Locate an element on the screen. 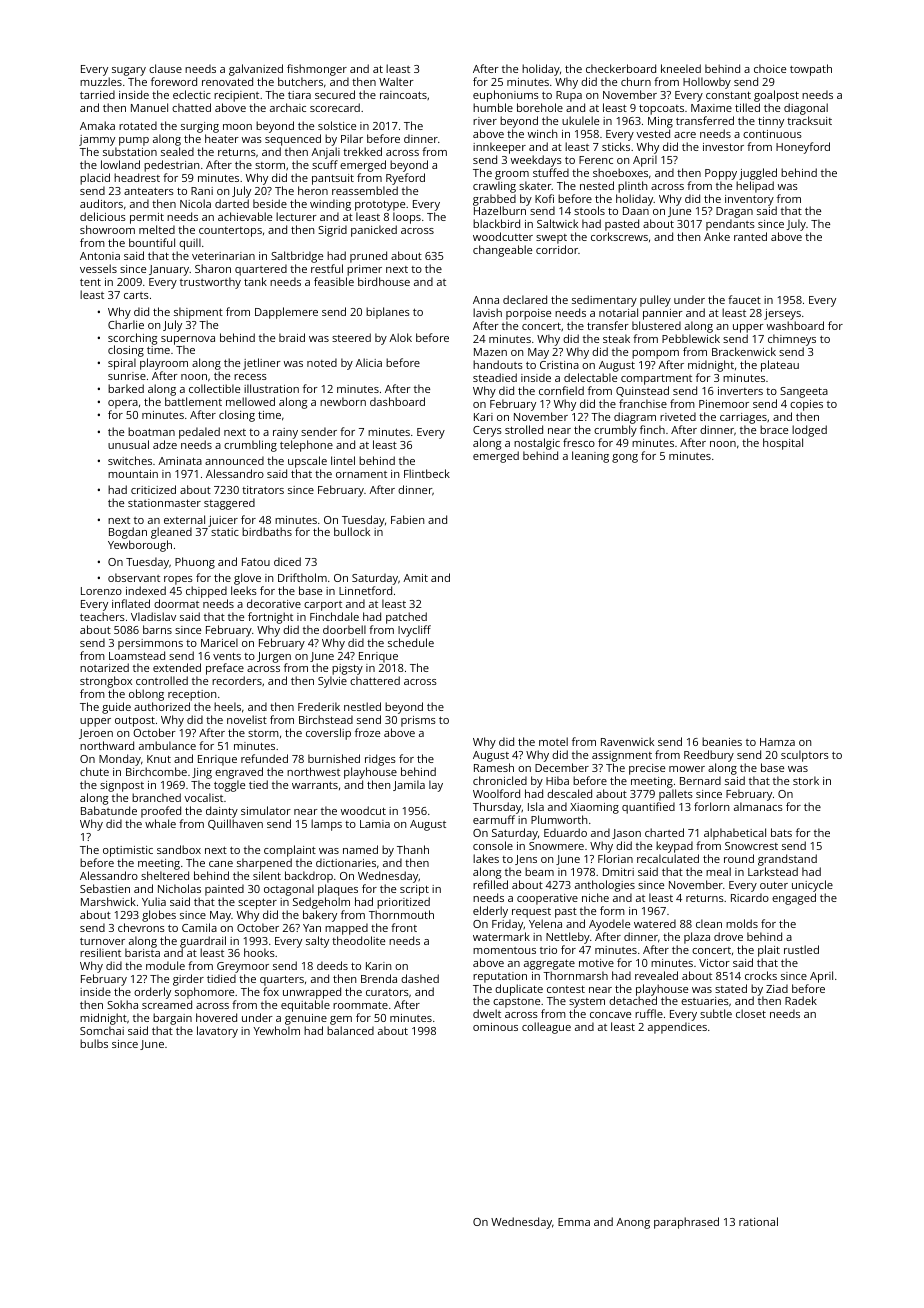 The width and height of the screenshot is (924, 1308). beanies is located at coordinates (722, 741).
